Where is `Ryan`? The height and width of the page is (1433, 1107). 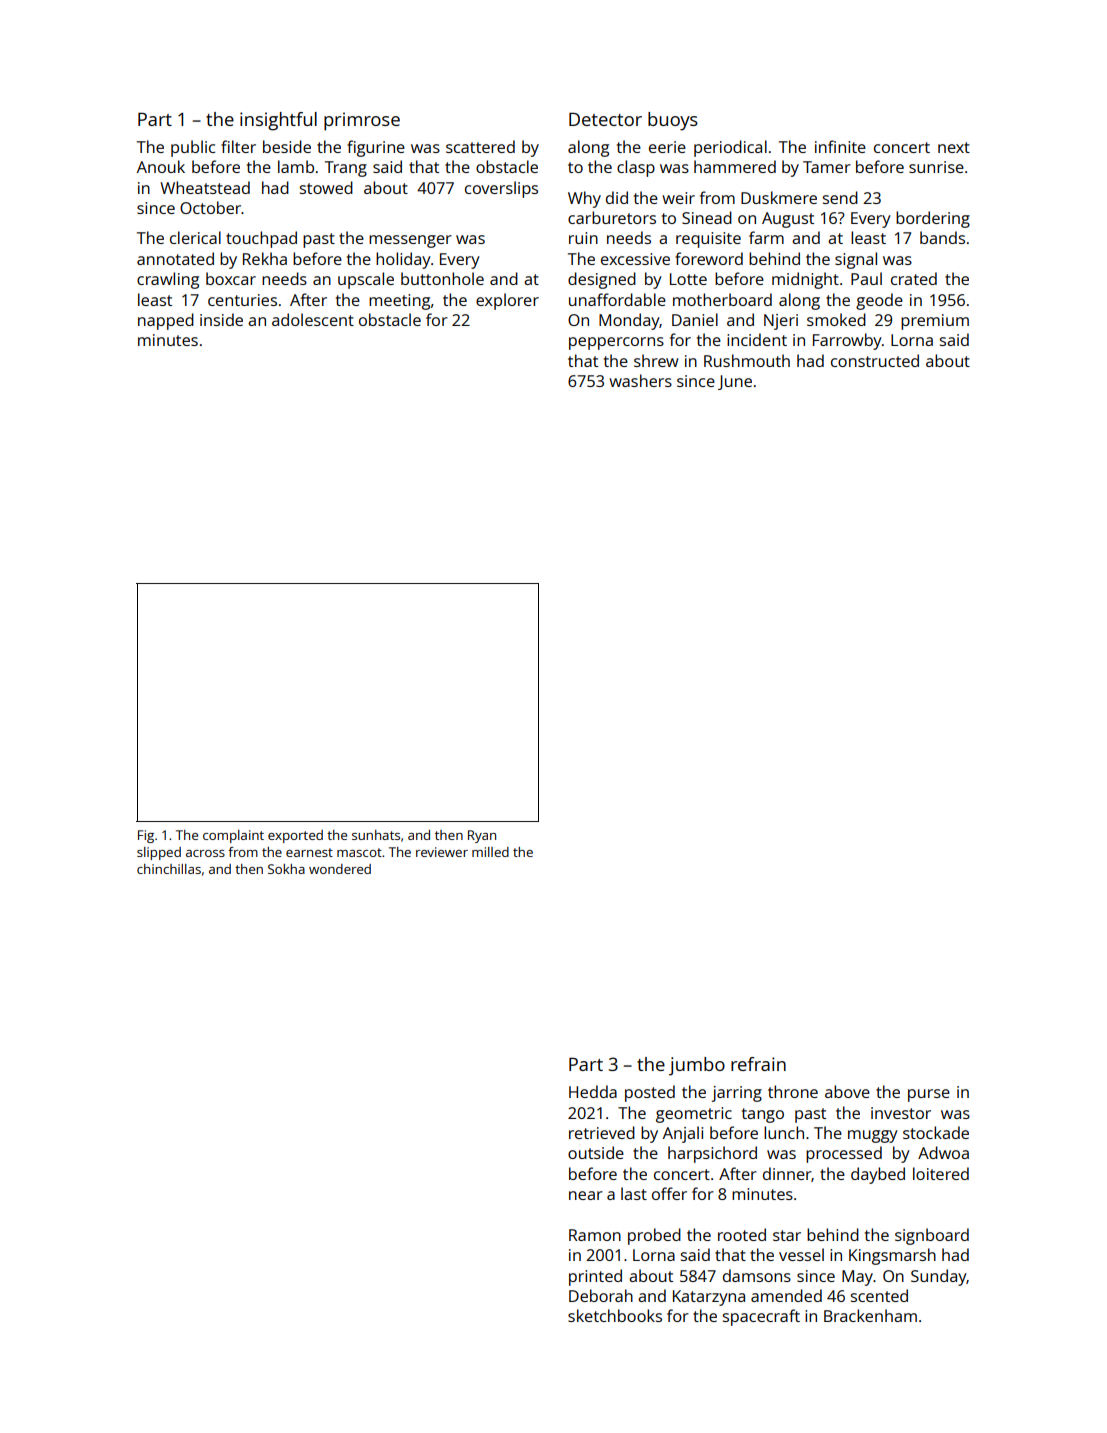 Ryan is located at coordinates (482, 836).
